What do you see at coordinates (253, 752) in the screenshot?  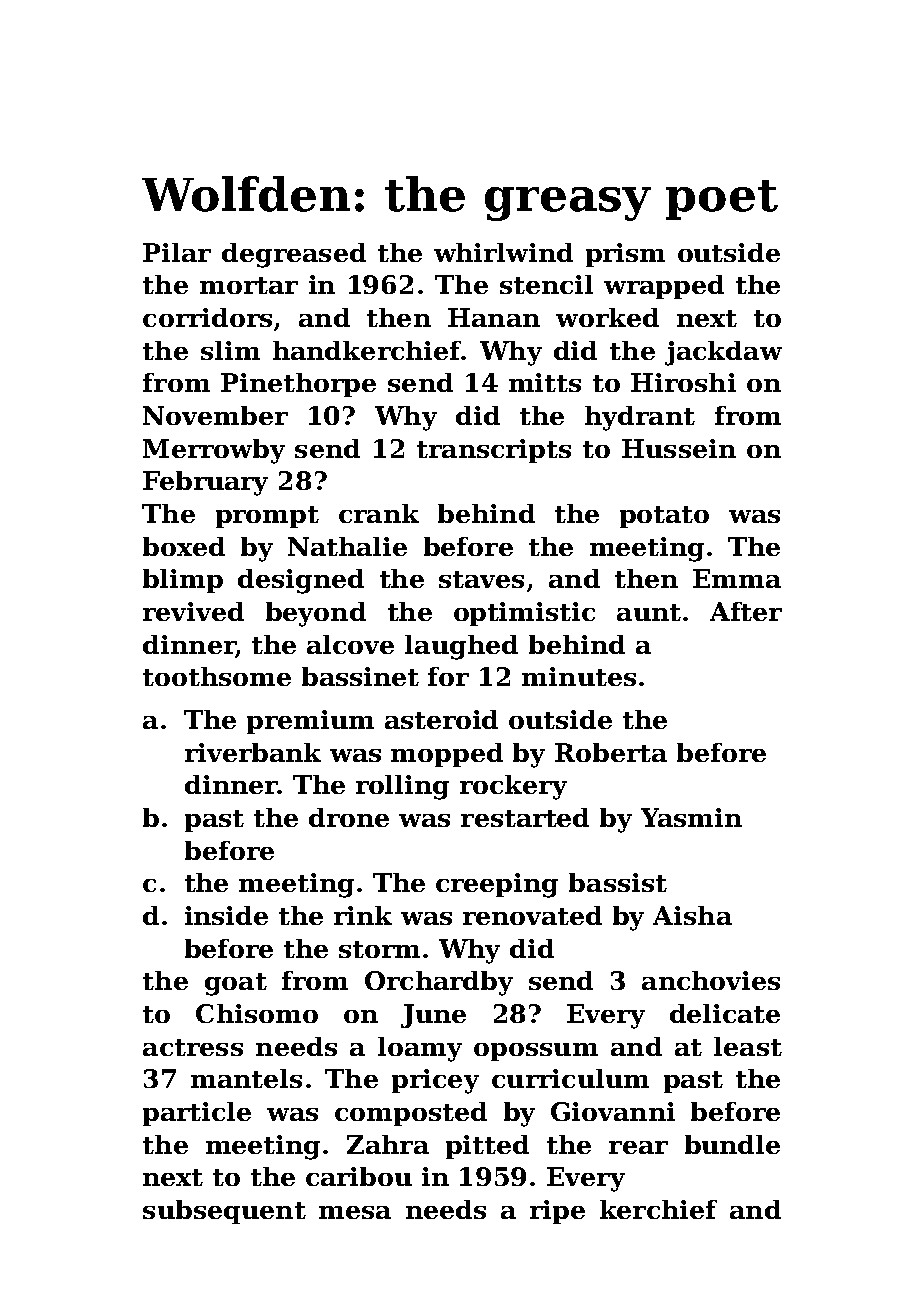 I see `riverbank` at bounding box center [253, 752].
